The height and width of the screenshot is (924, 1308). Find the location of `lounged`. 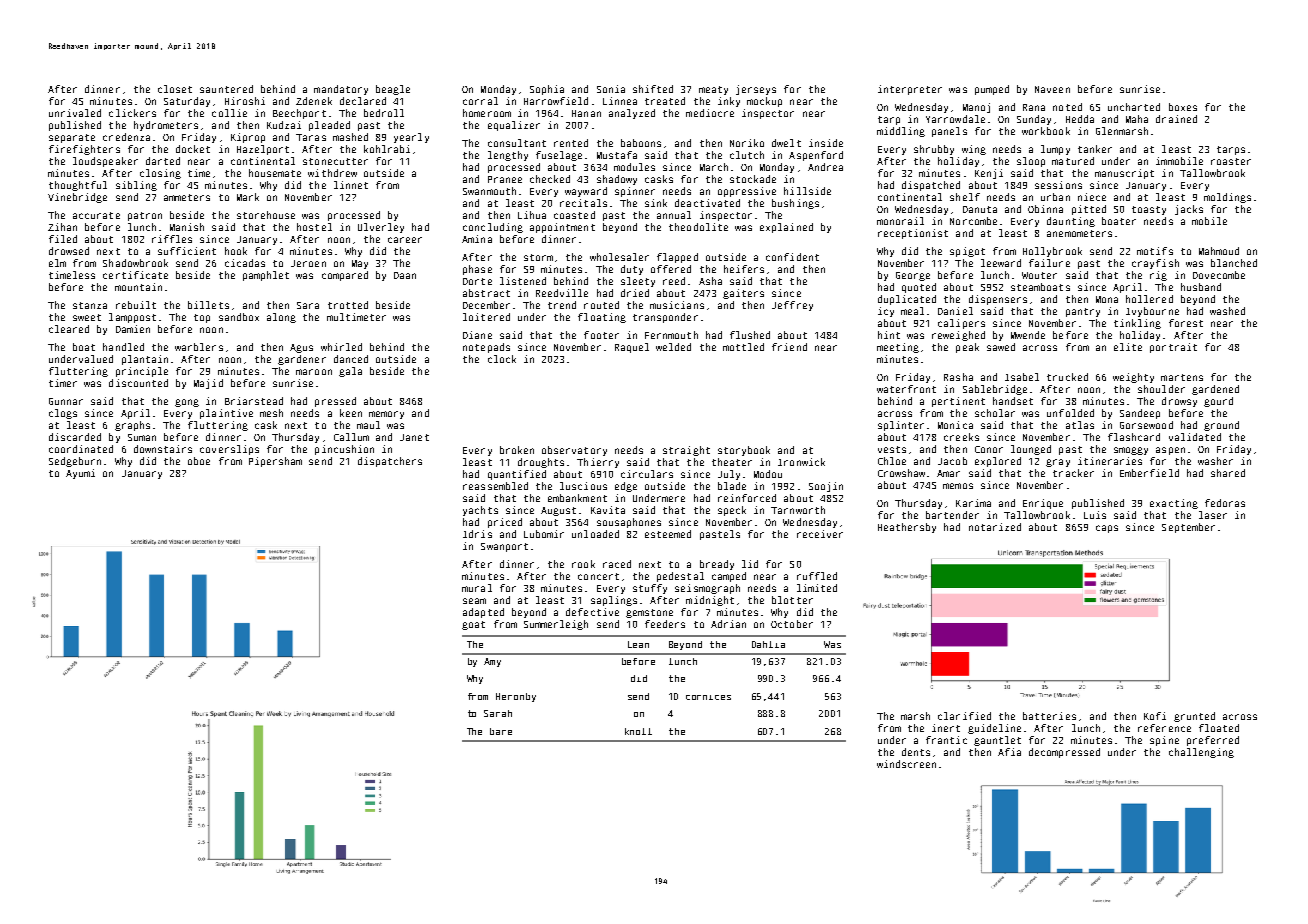

lounged is located at coordinates (1031, 450).
